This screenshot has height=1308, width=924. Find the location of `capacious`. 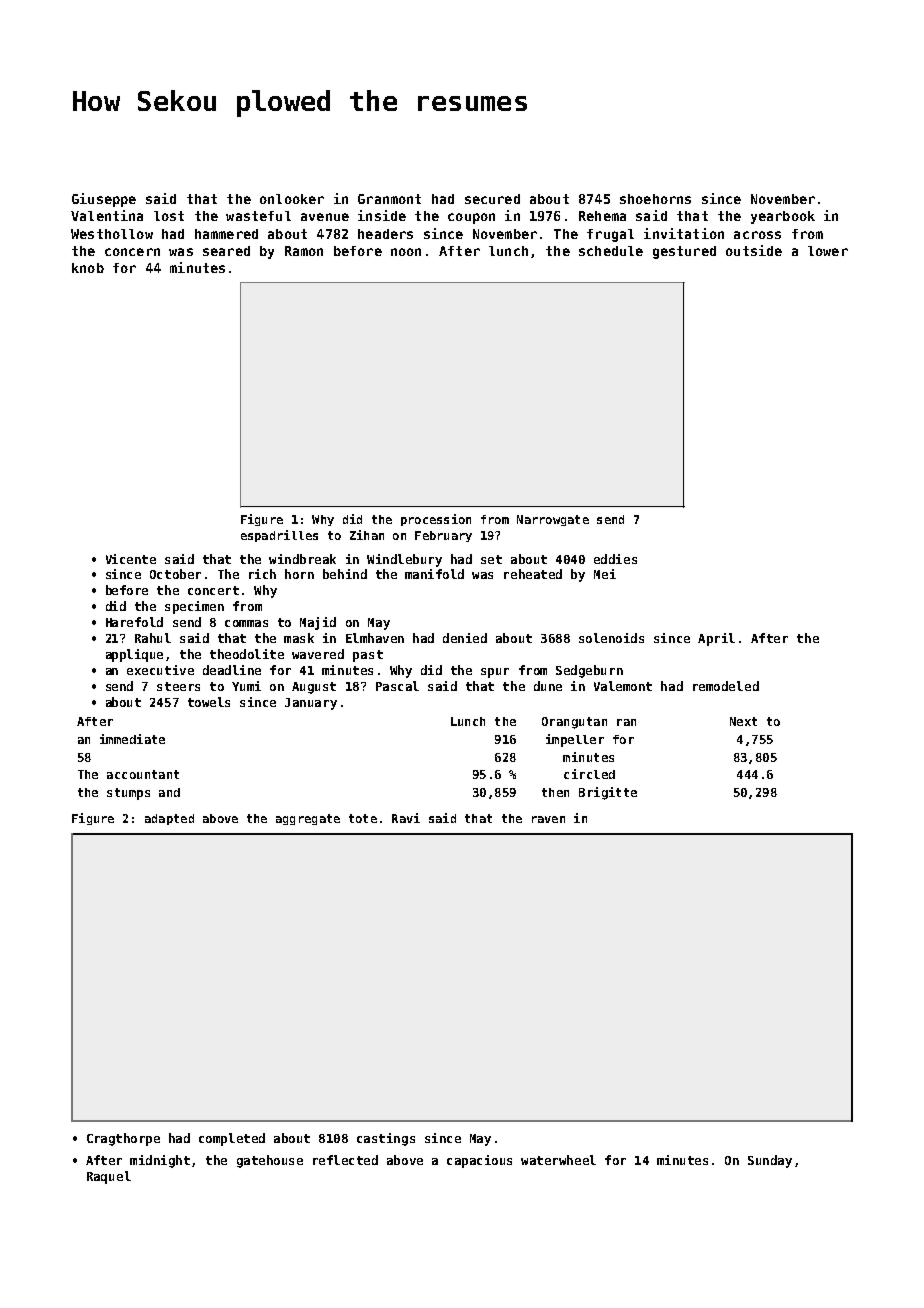

capacious is located at coordinates (479, 1161).
